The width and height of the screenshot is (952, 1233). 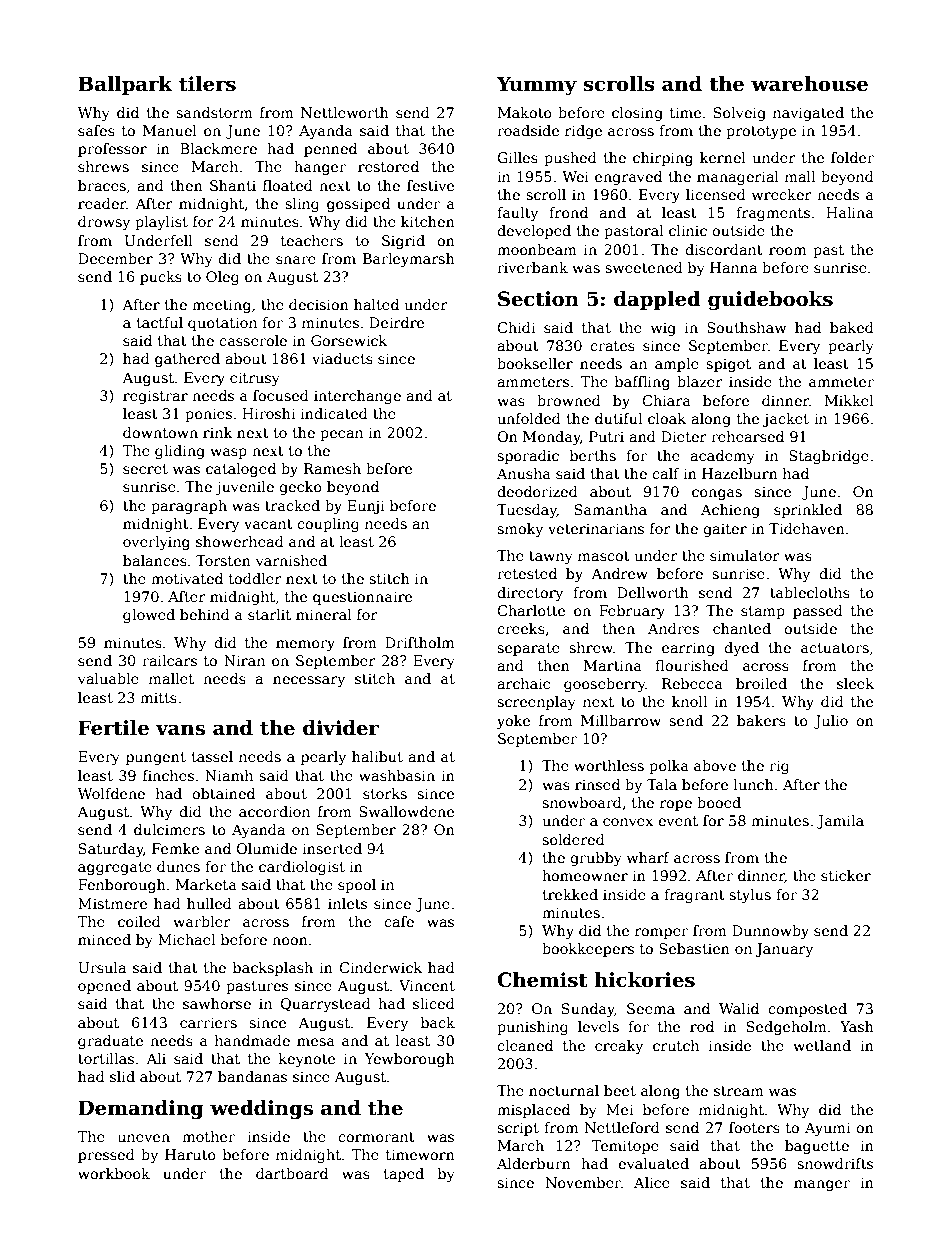 What do you see at coordinates (739, 1091) in the screenshot?
I see `stream` at bounding box center [739, 1091].
